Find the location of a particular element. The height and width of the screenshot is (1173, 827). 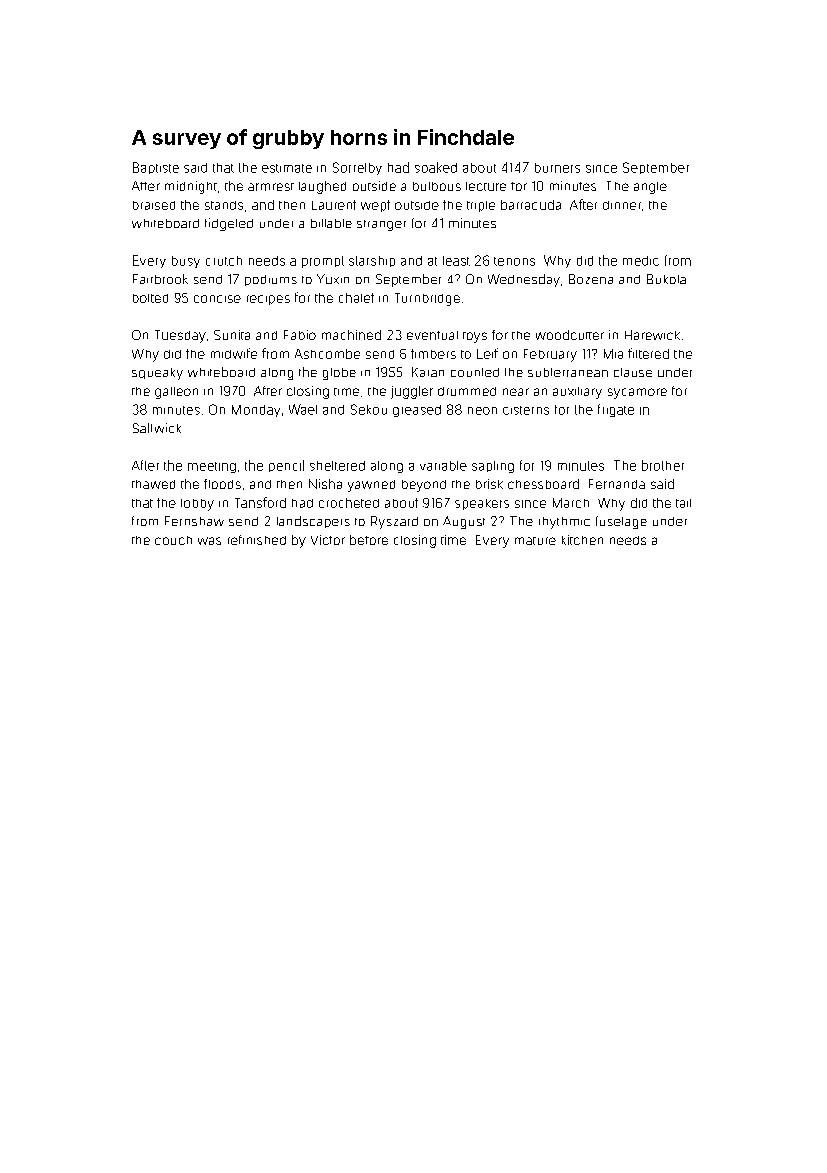

estimate is located at coordinates (287, 168).
